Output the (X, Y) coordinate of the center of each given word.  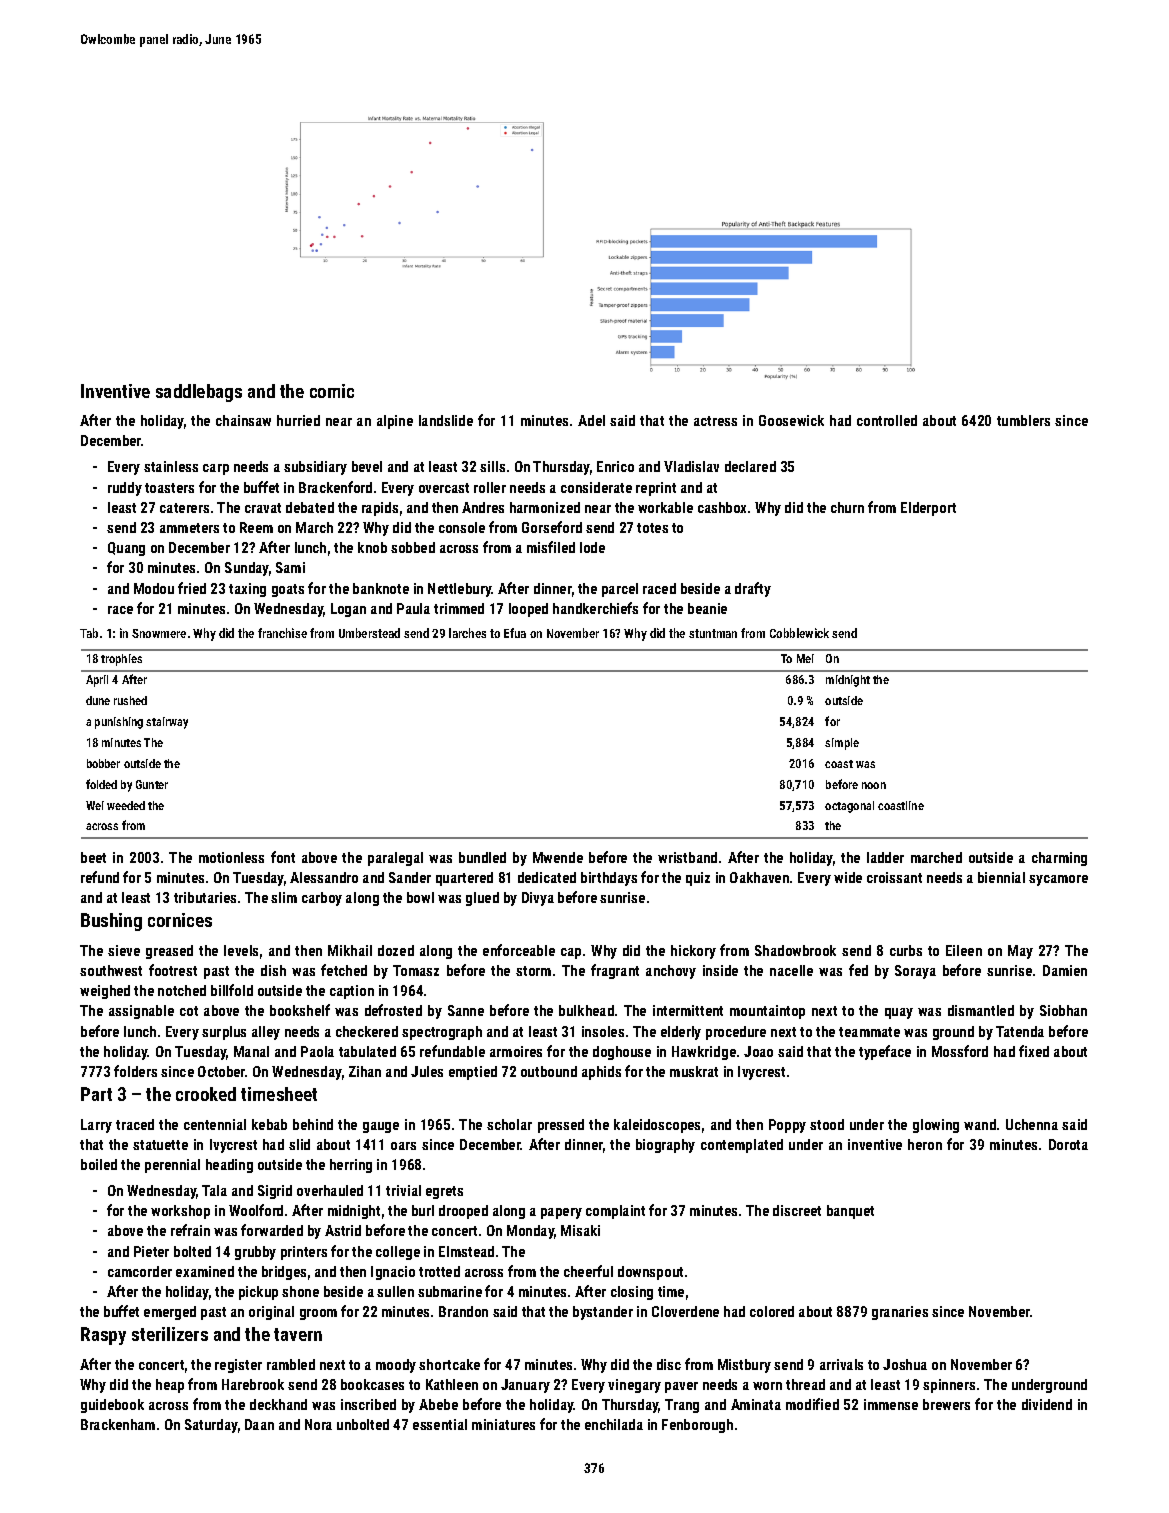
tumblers (1023, 420)
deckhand (278, 1404)
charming (1059, 859)
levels (241, 950)
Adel (591, 420)
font (283, 857)
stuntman (713, 633)
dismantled (981, 1010)
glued (482, 899)
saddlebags (199, 393)
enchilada (614, 1424)
